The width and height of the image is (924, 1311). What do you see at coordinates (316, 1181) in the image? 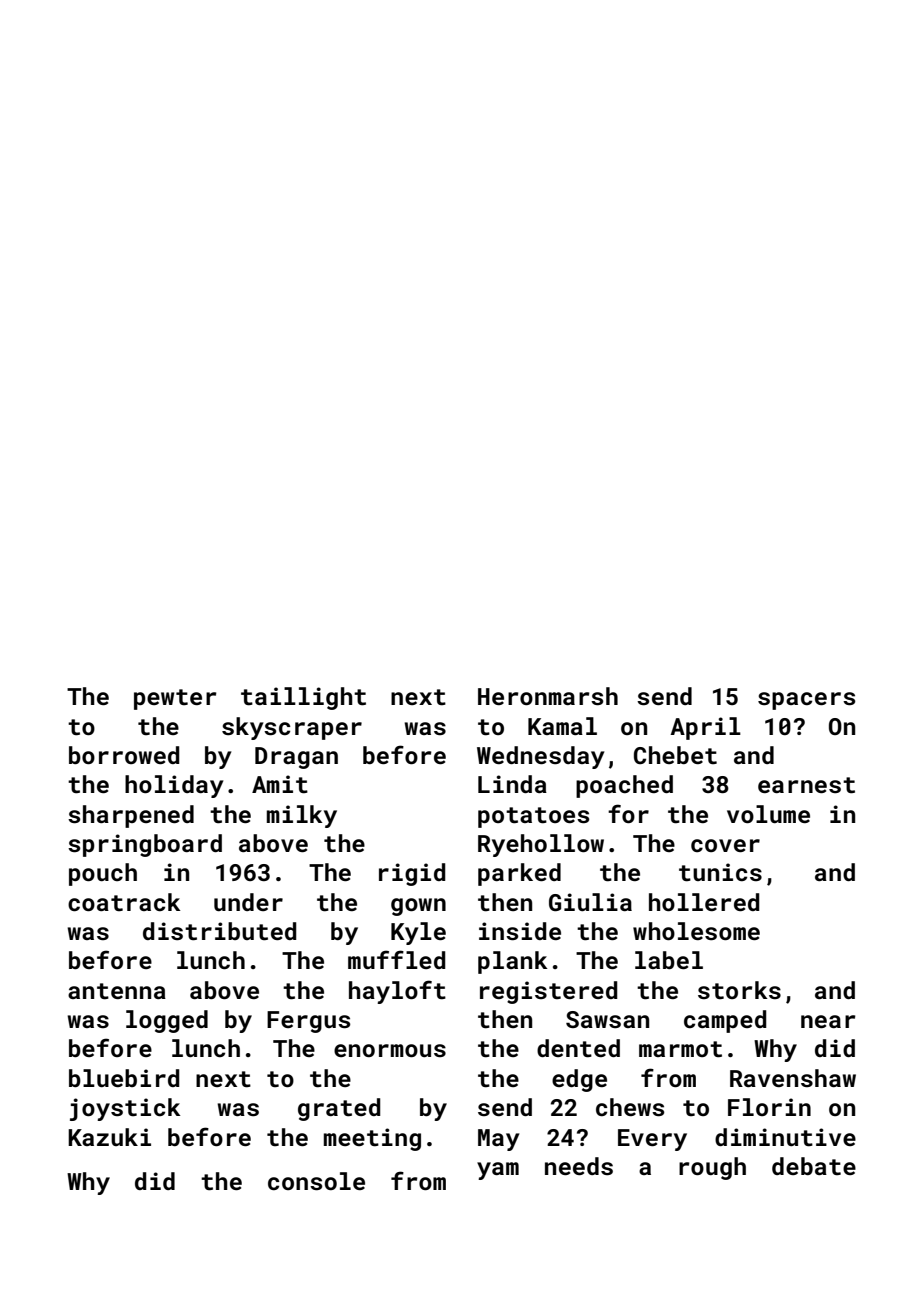
I see `console` at bounding box center [316, 1181].
